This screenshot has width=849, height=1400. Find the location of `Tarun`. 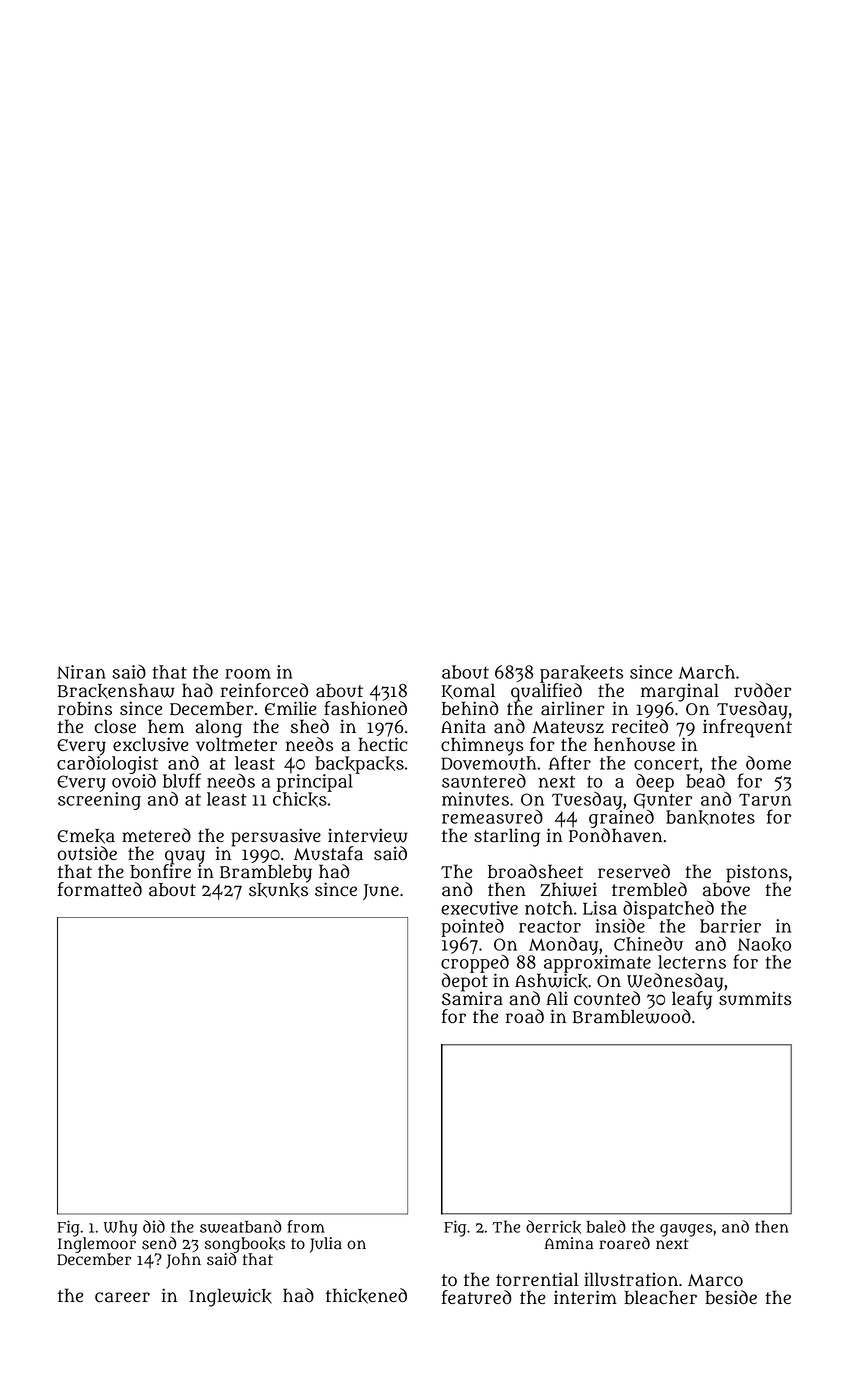

Tarun is located at coordinates (765, 799).
